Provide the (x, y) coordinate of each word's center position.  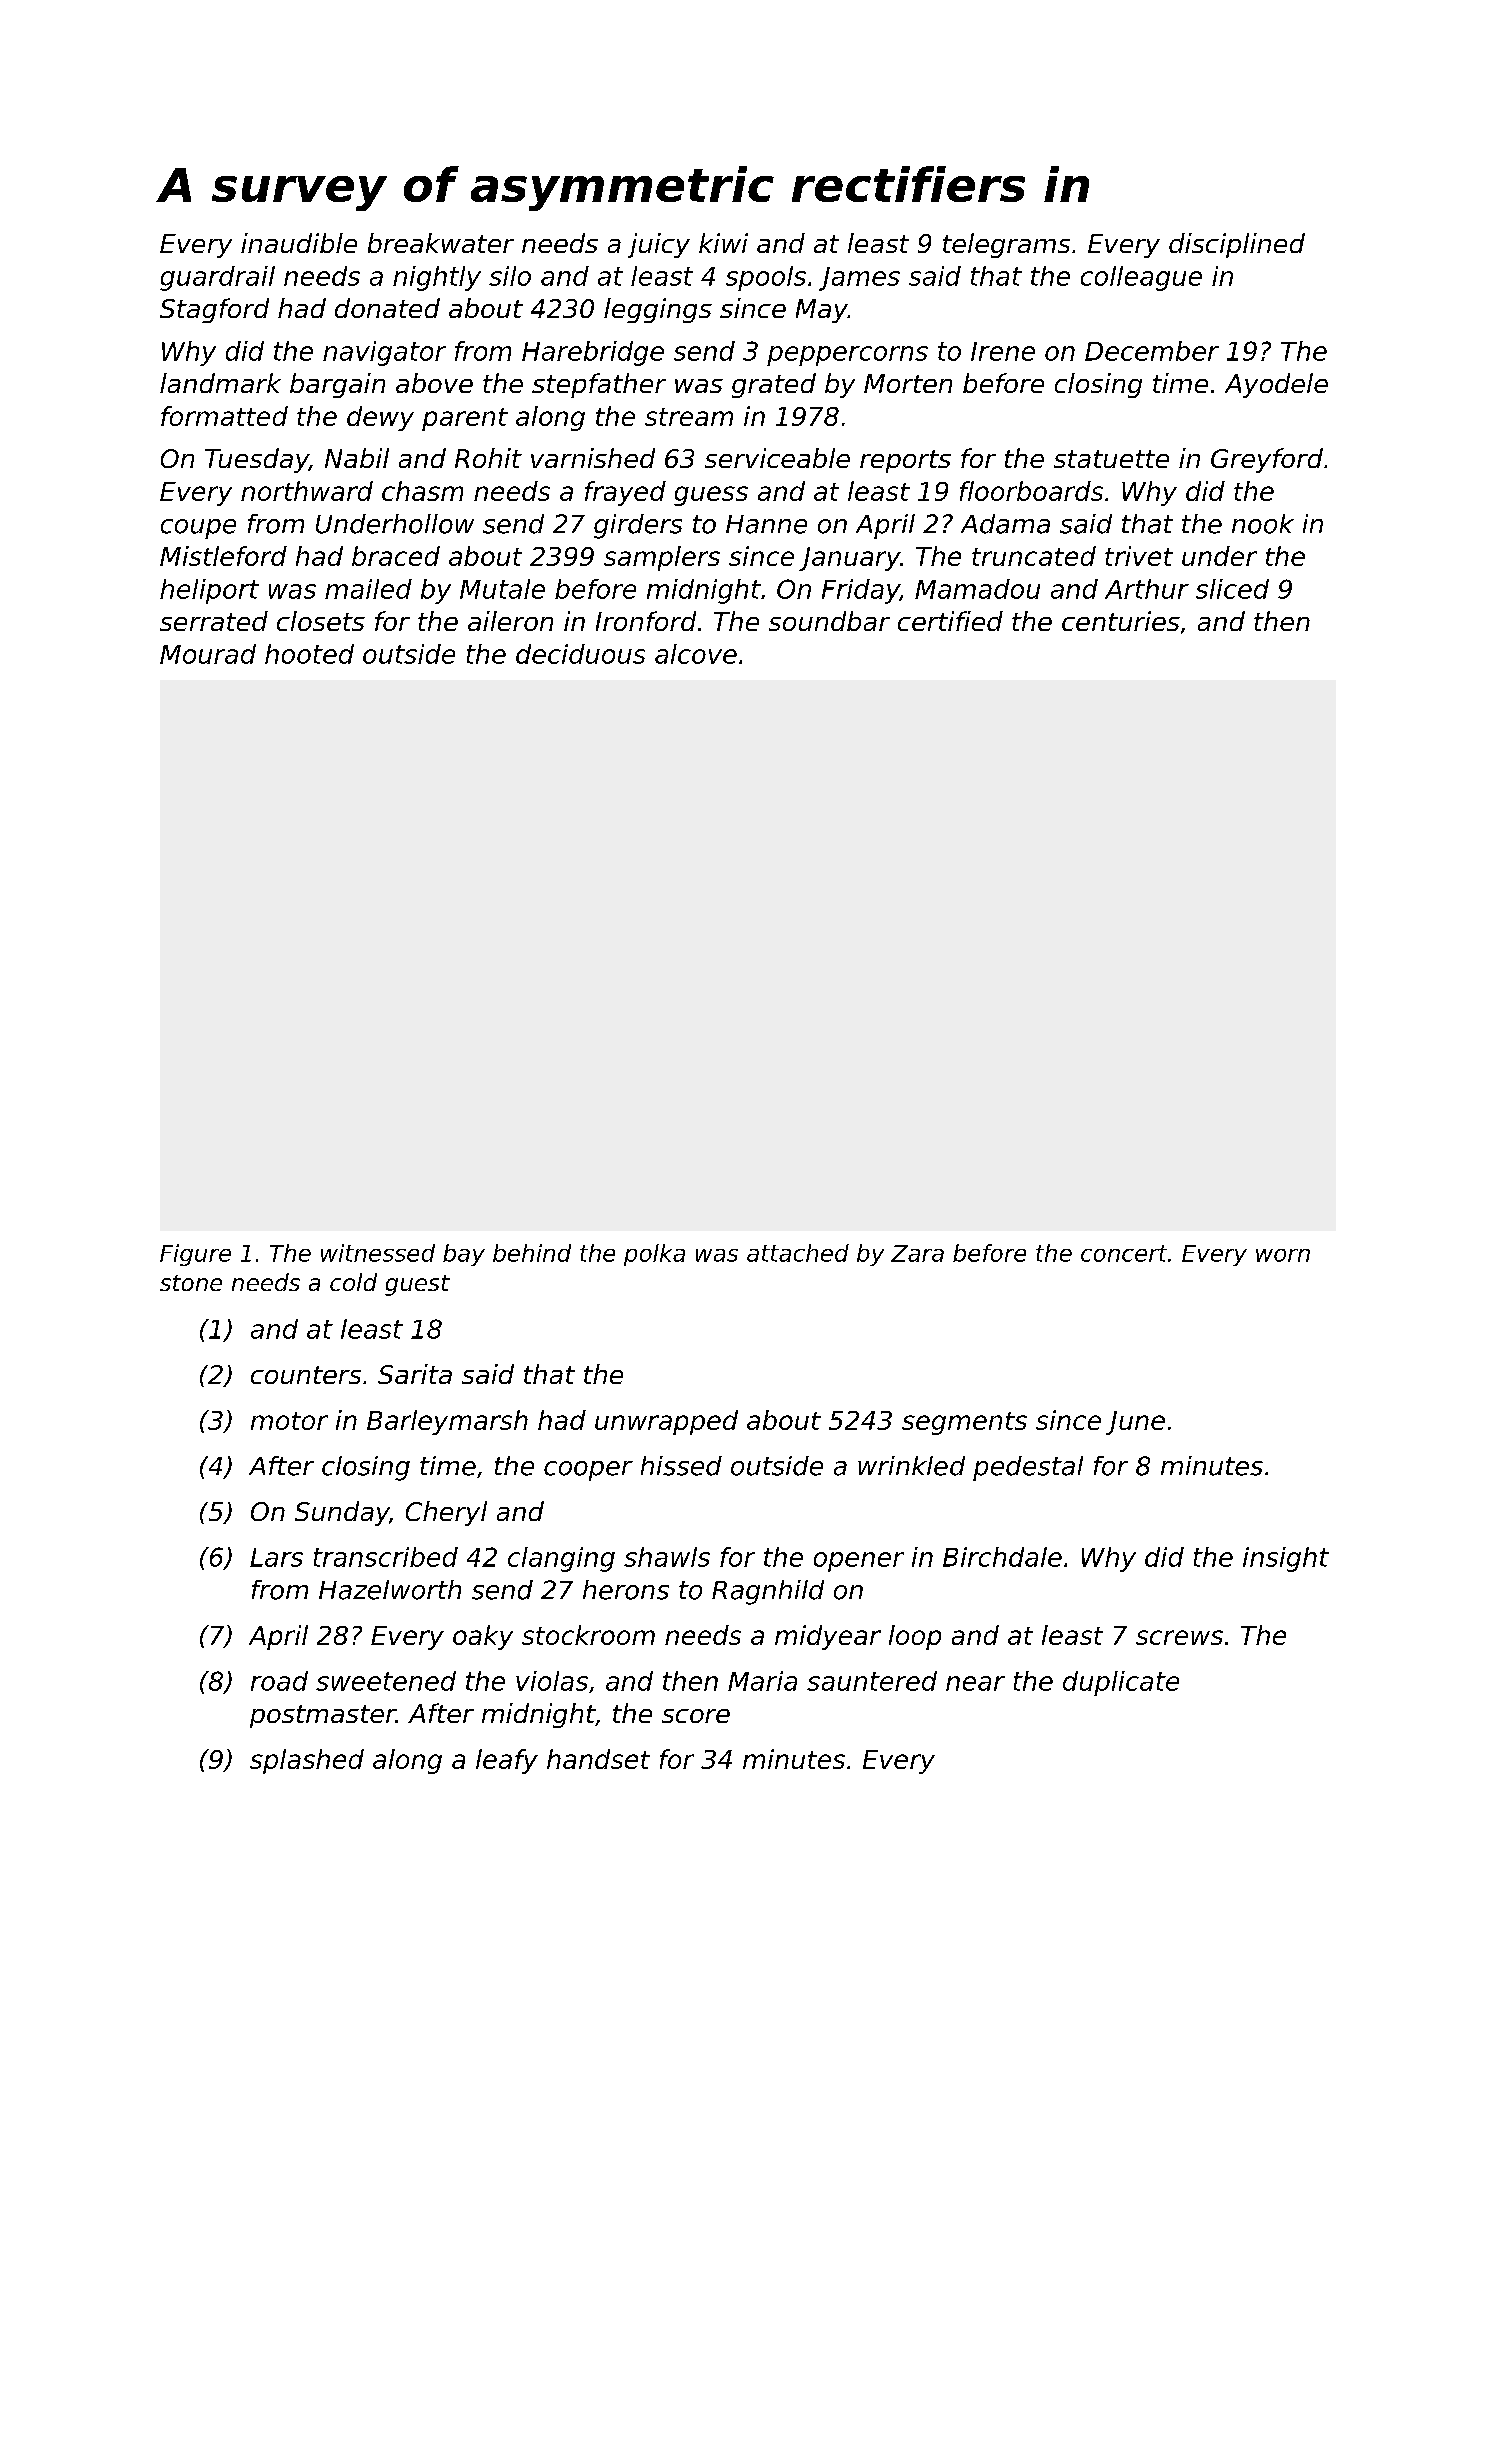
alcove (696, 654)
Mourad (208, 654)
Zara (917, 1253)
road (279, 1681)
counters (306, 1375)
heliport (209, 591)
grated (774, 385)
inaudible (299, 243)
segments (964, 1423)
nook (1263, 524)
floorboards (1031, 491)
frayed (625, 493)
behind (532, 1253)
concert (1124, 1253)
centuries (1121, 621)
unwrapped (666, 1422)
